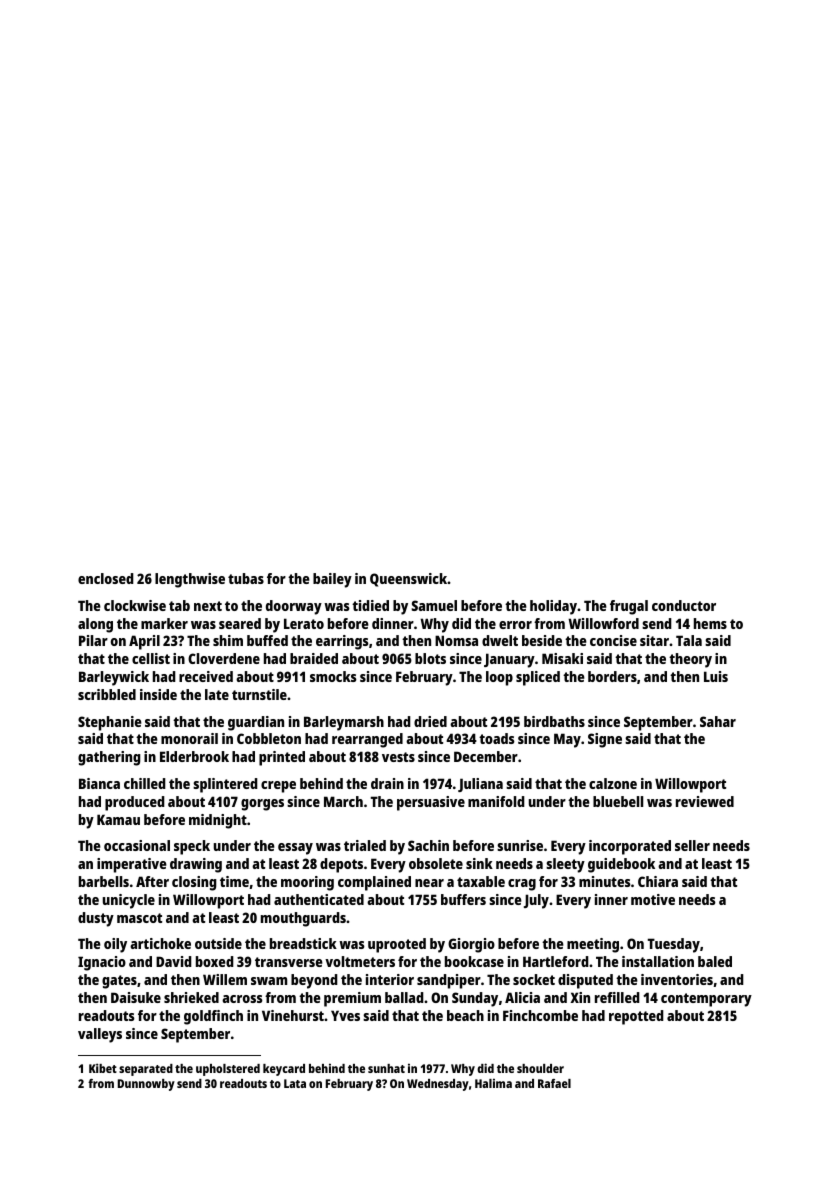 The image size is (831, 1180). I want to click on tidied, so click(370, 605).
